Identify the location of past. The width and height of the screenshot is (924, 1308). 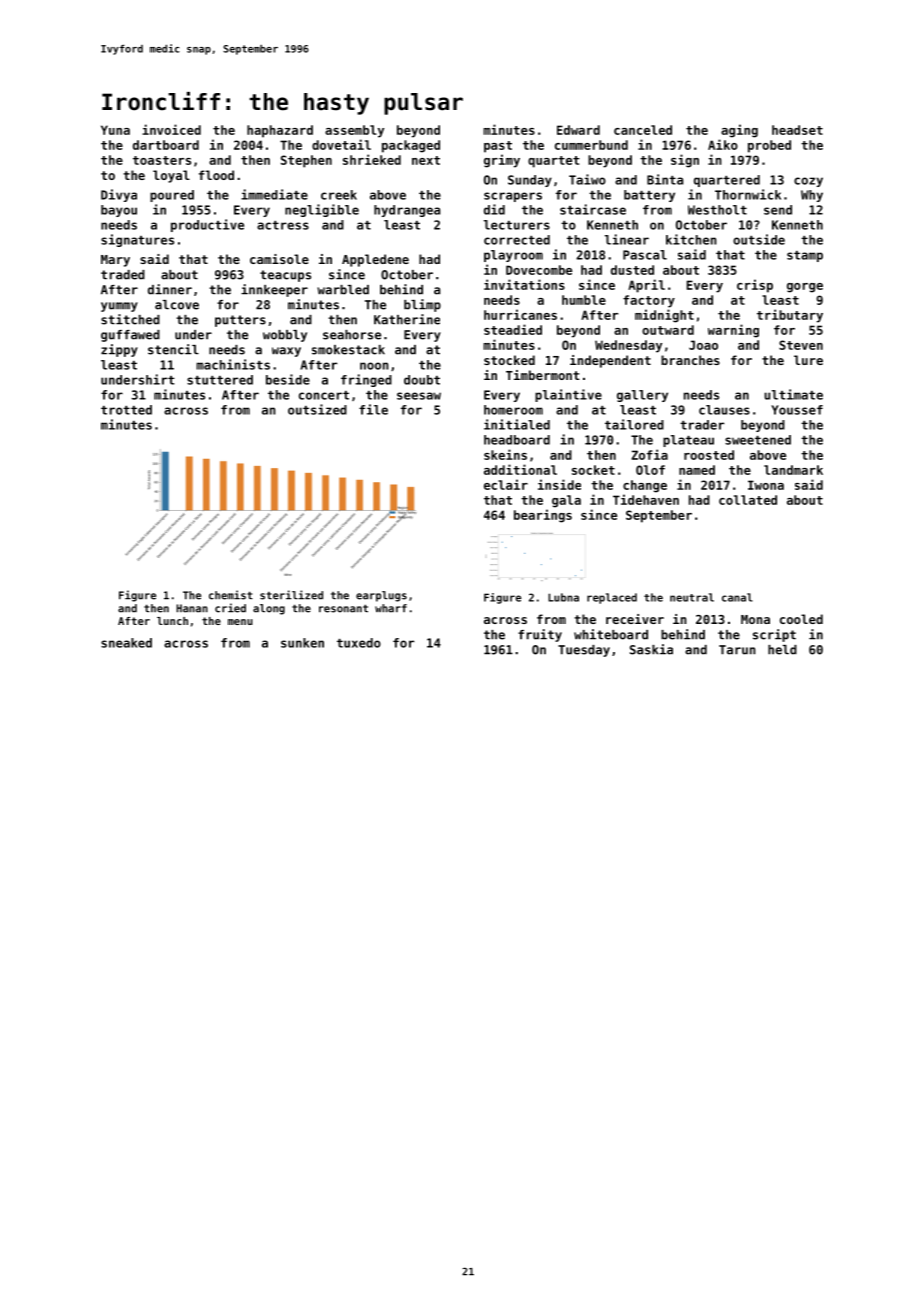
(498, 147).
